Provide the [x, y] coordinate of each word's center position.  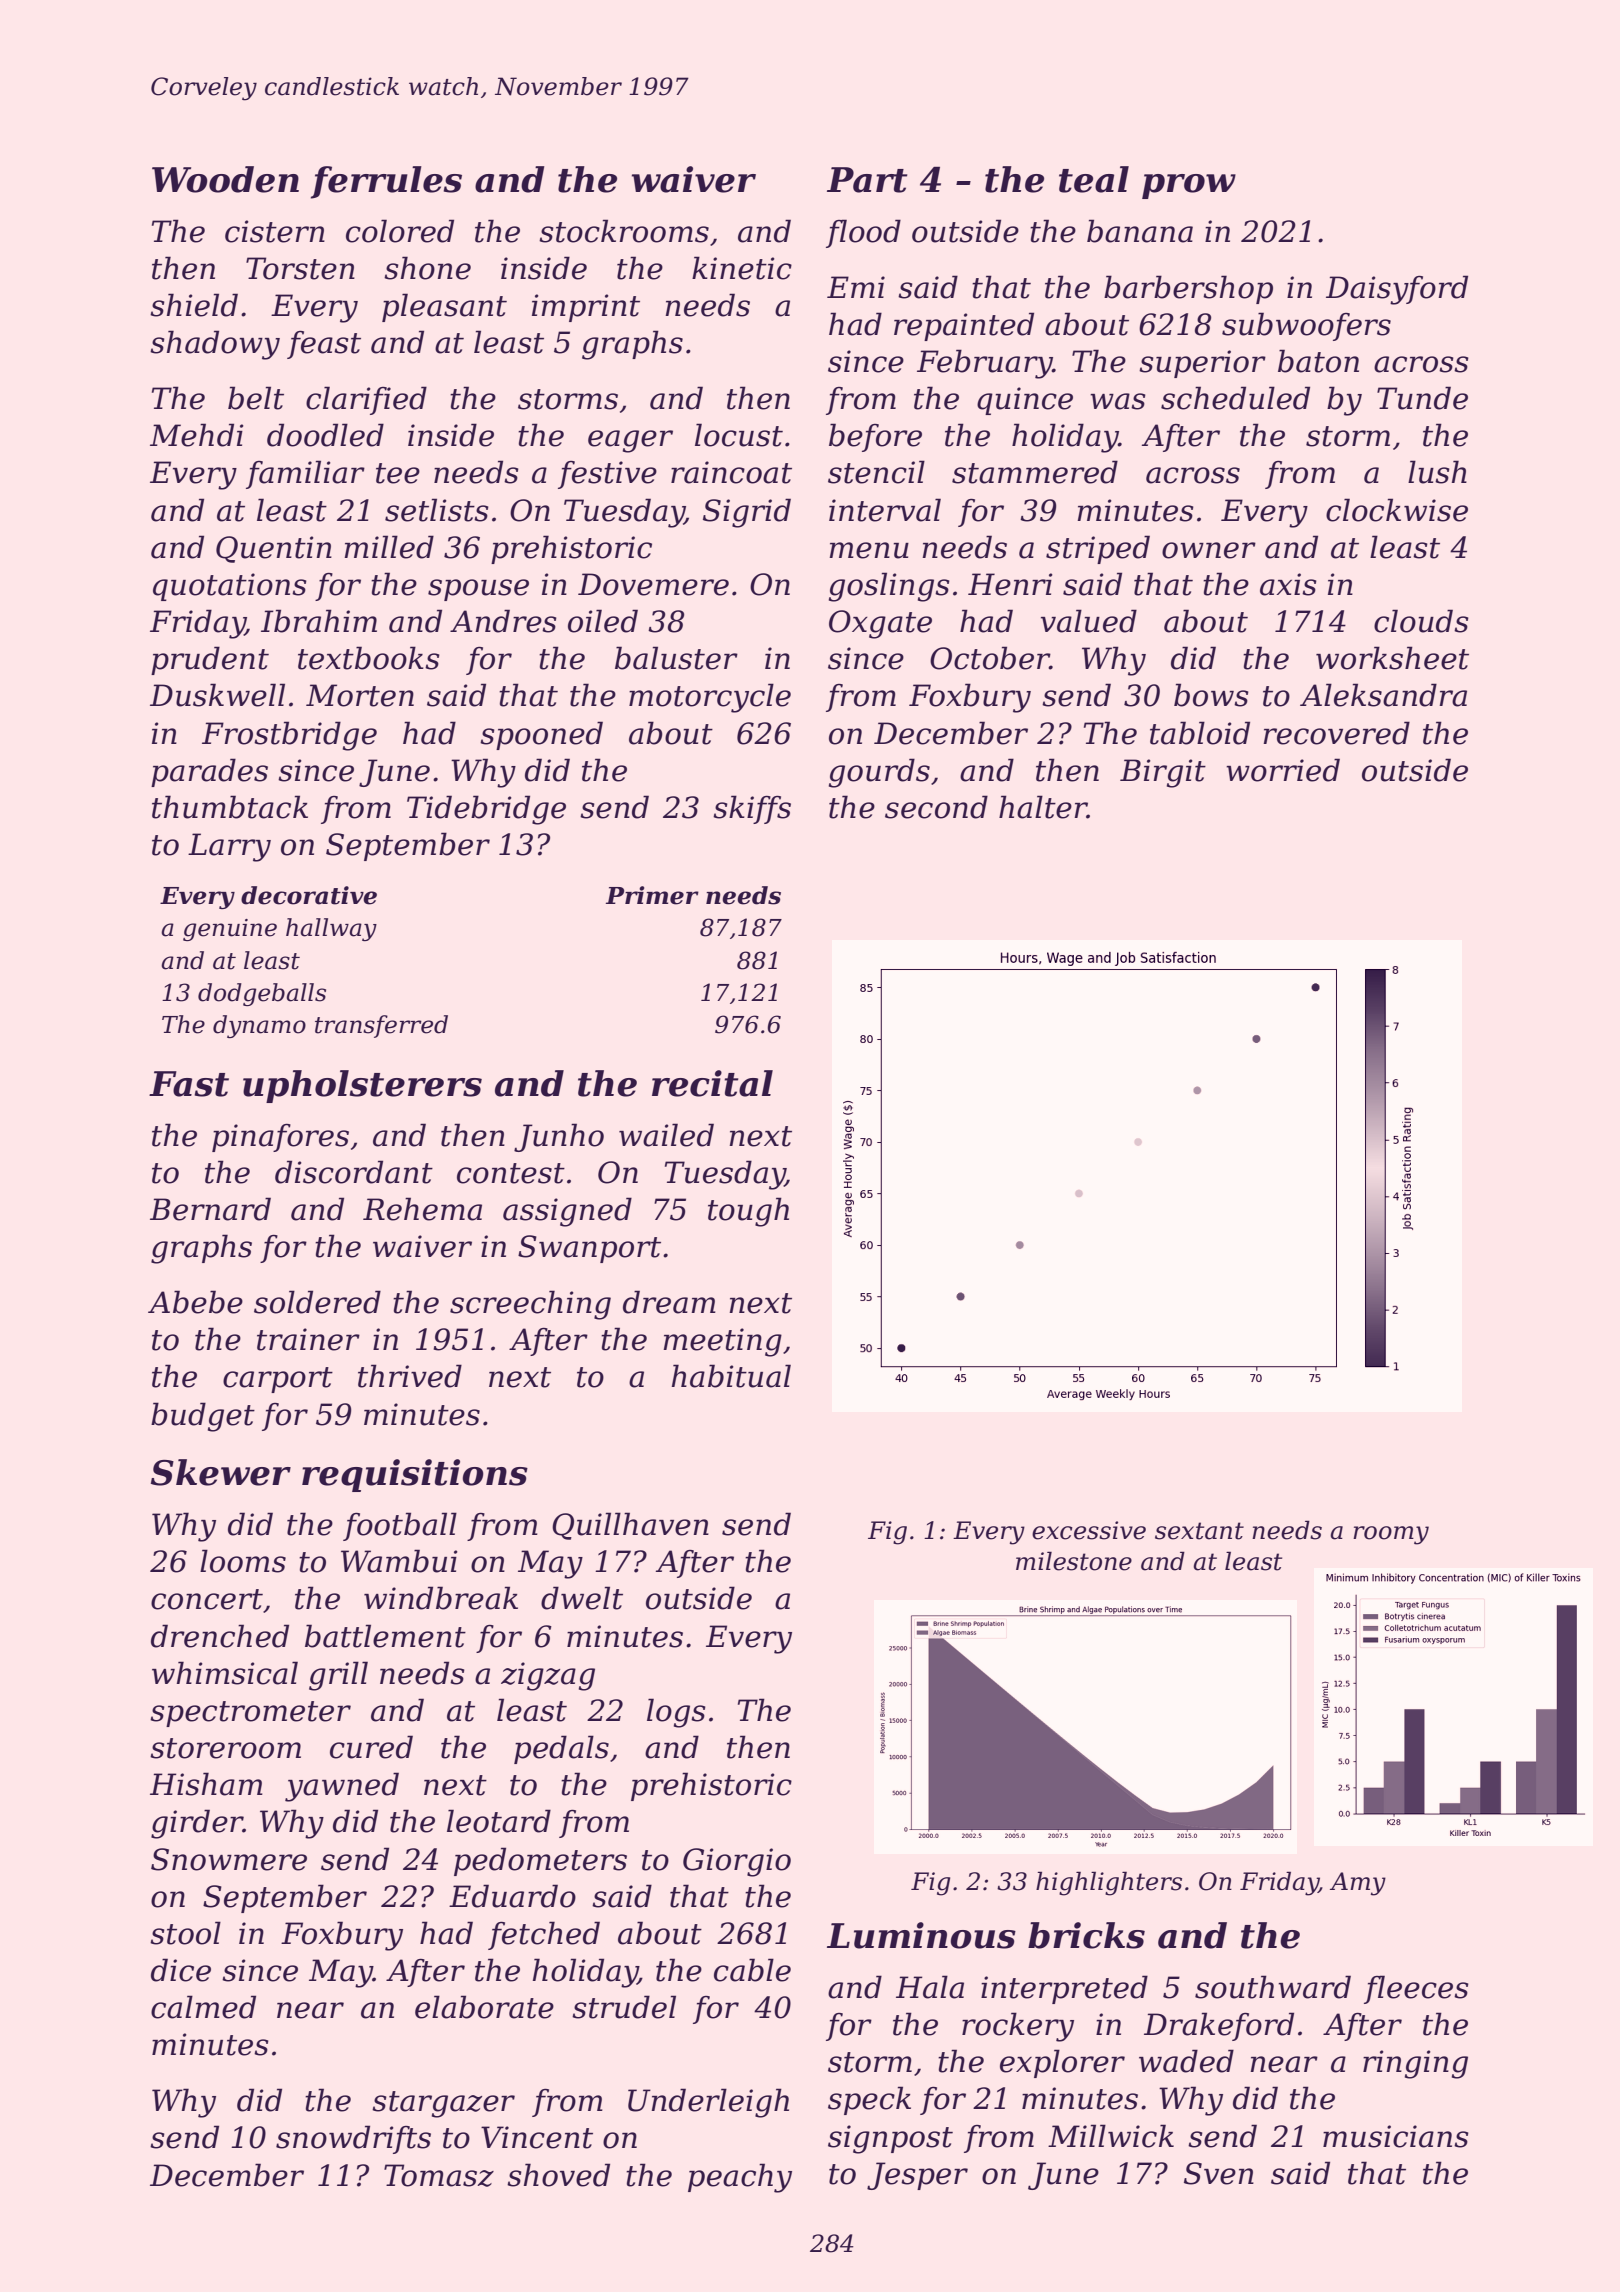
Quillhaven [630, 1526]
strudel [624, 2007]
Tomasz [439, 2175]
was [1118, 401]
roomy [1391, 1535]
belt [256, 398]
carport [278, 1380]
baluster [676, 658]
